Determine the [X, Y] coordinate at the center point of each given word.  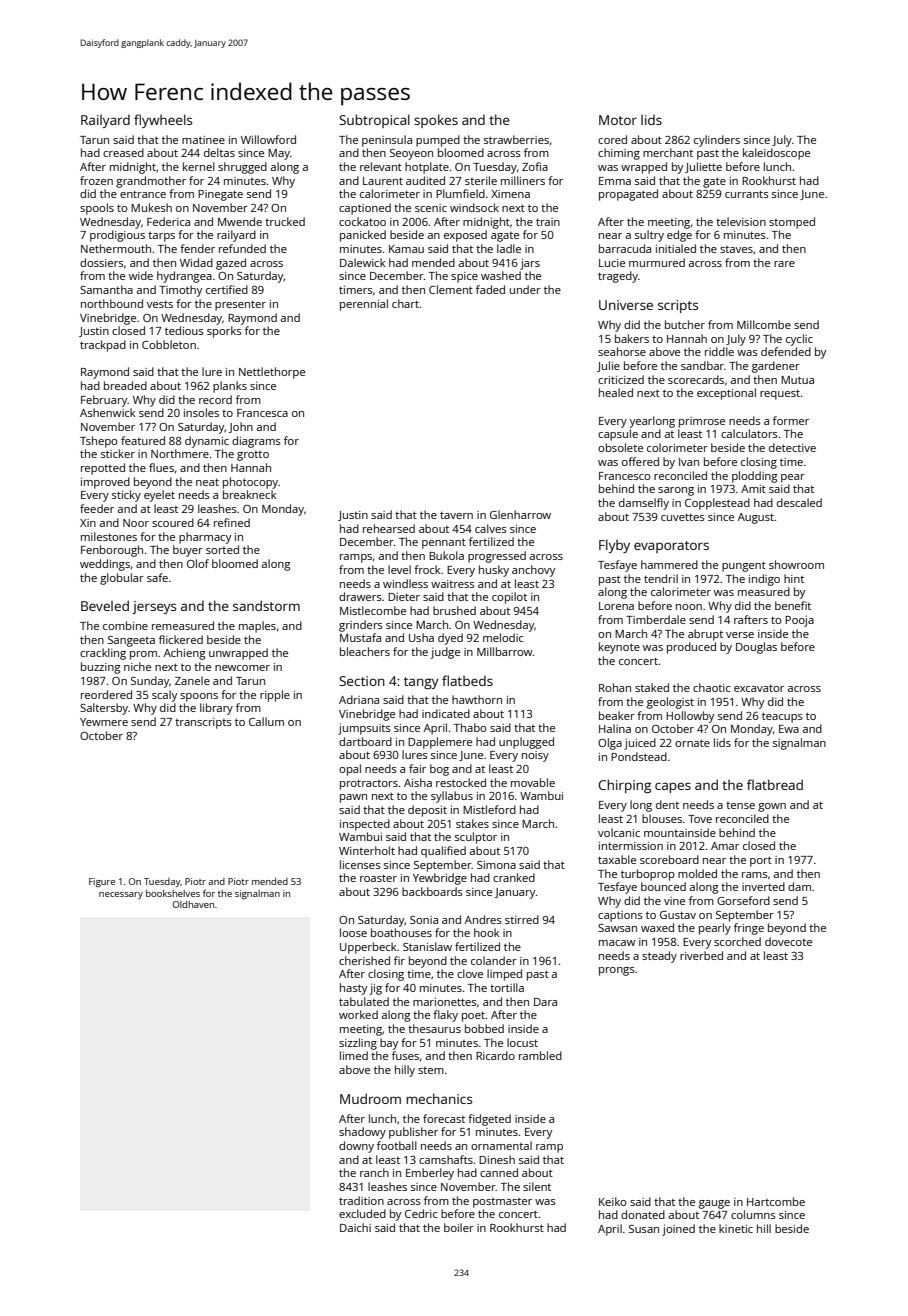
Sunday [150, 682]
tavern [456, 515]
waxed [657, 927]
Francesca [262, 413]
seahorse [622, 351]
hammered [669, 564]
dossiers [102, 262]
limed [354, 1055]
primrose [702, 422]
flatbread [775, 784]
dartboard [365, 741]
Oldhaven [193, 904]
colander [494, 960]
